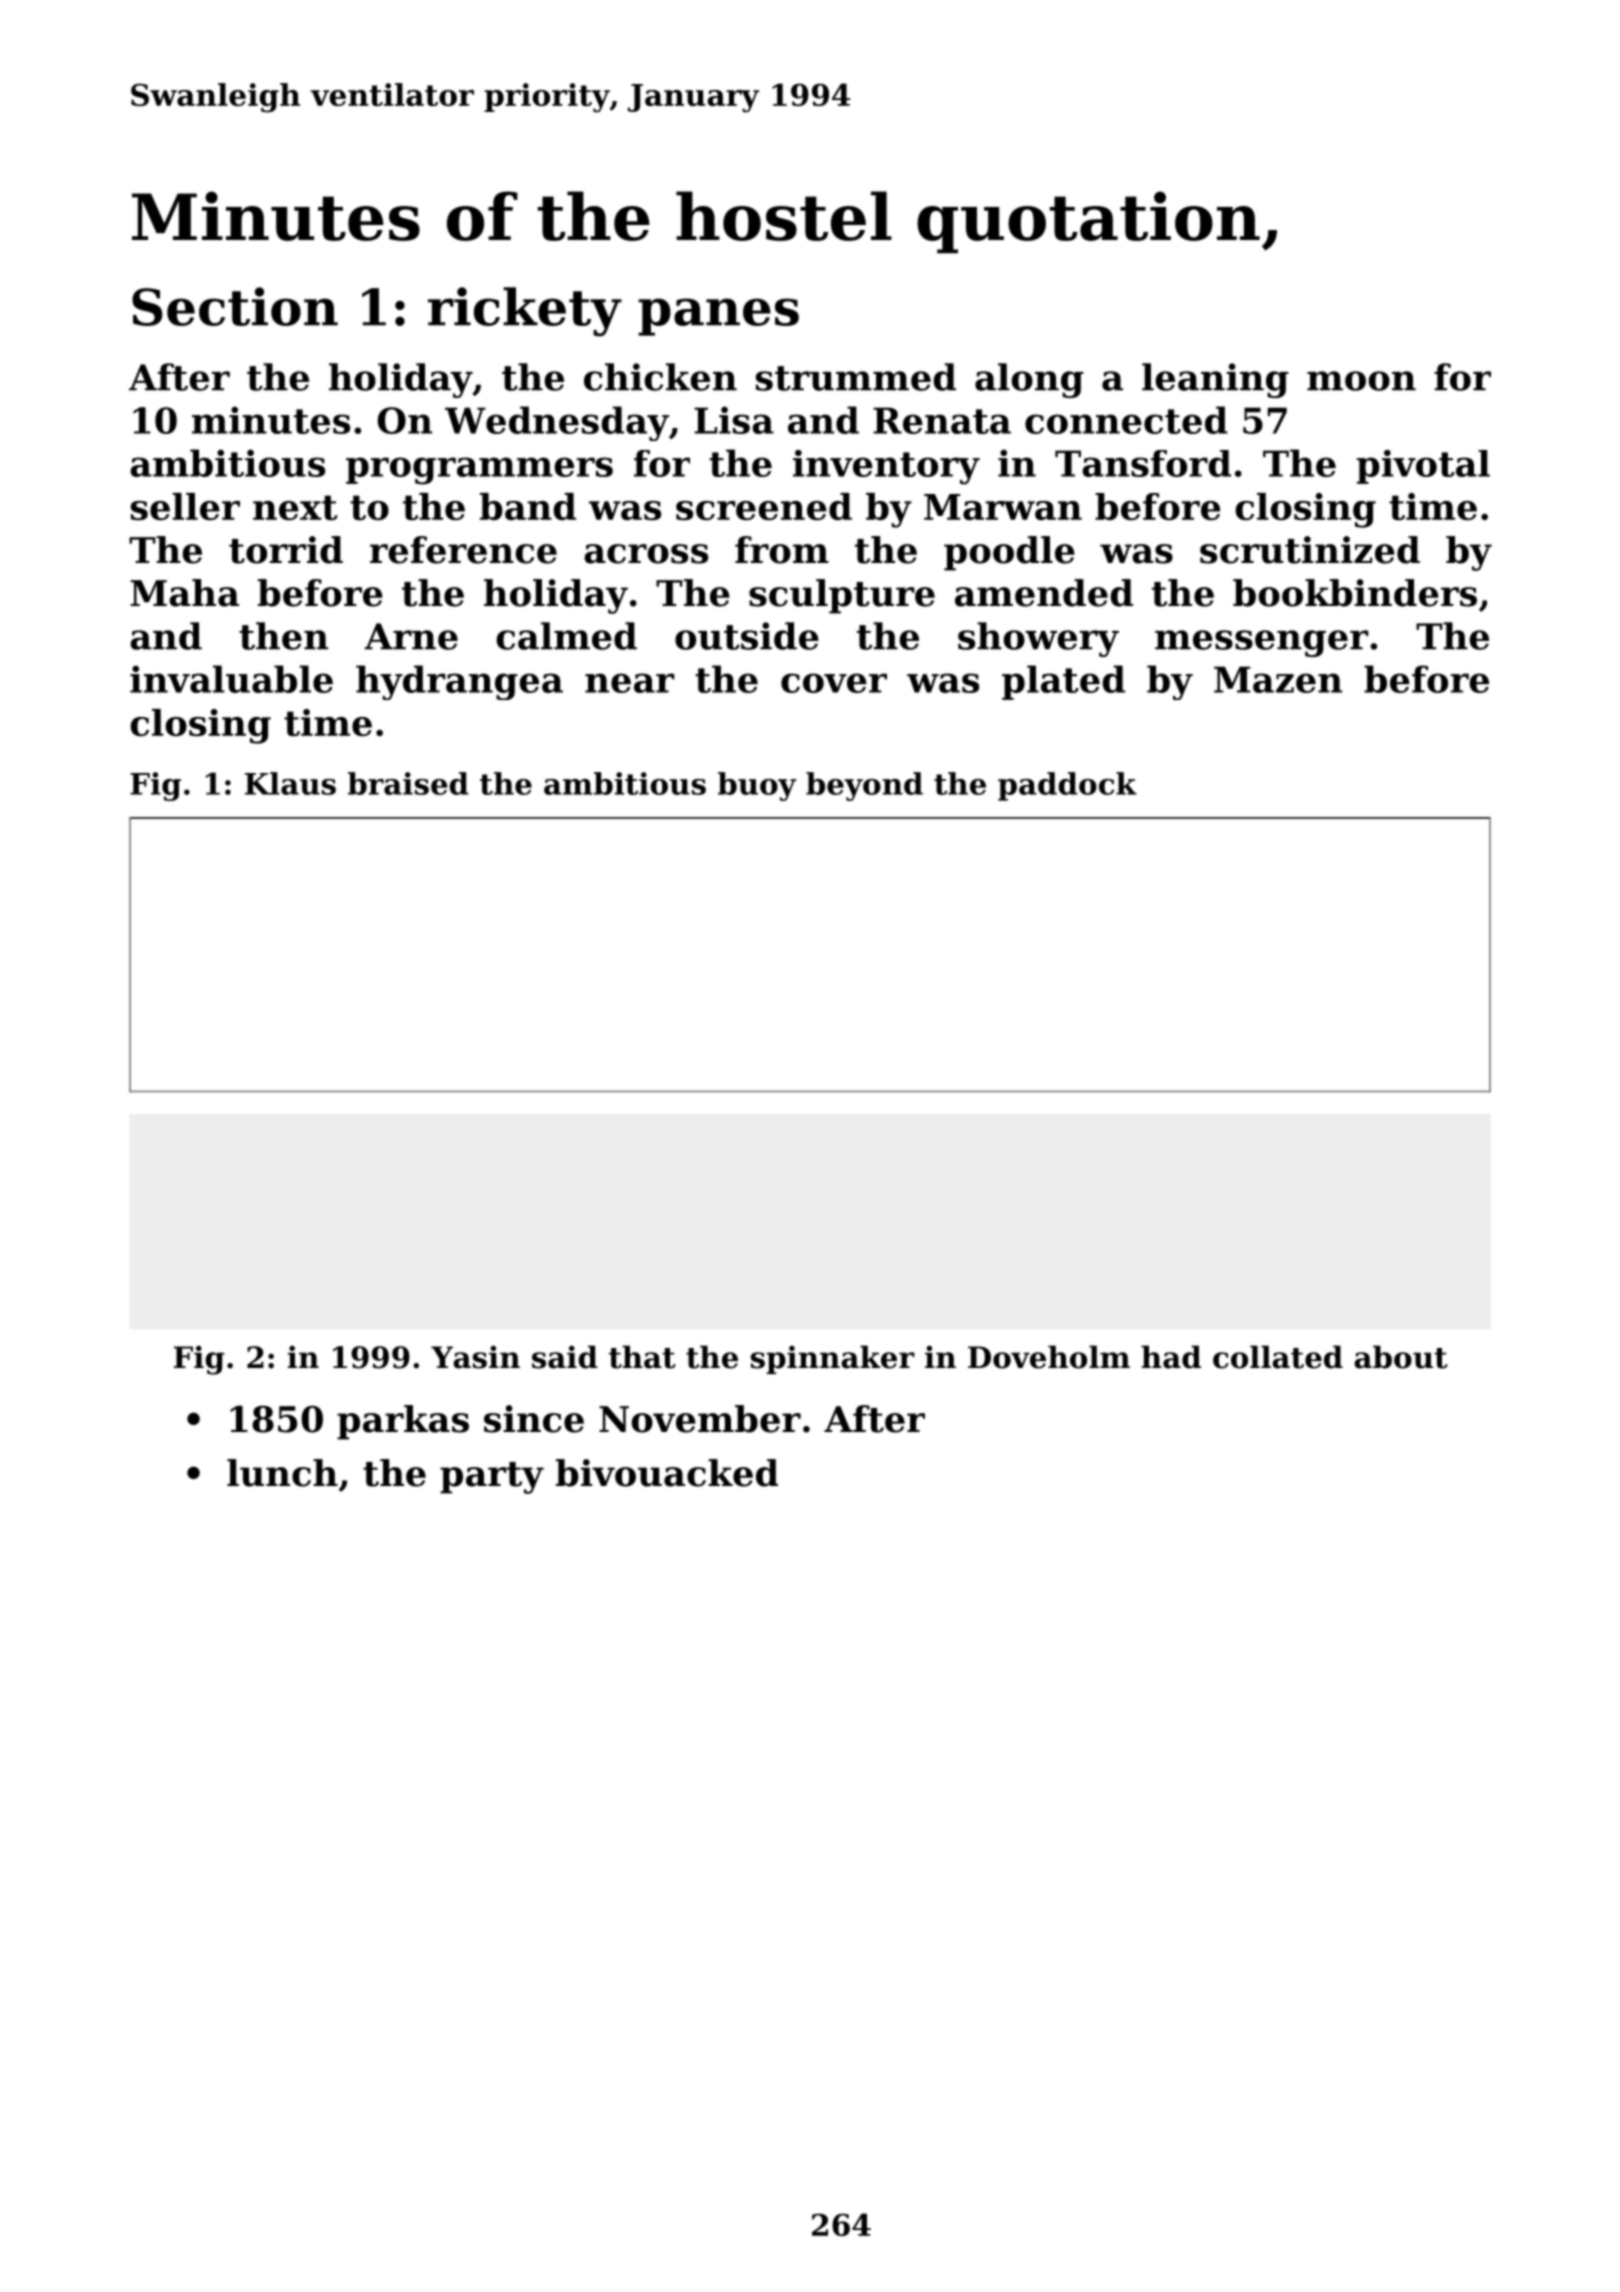  Describe the element at coordinates (1355, 593) in the document. I see `bookbinders` at that location.
